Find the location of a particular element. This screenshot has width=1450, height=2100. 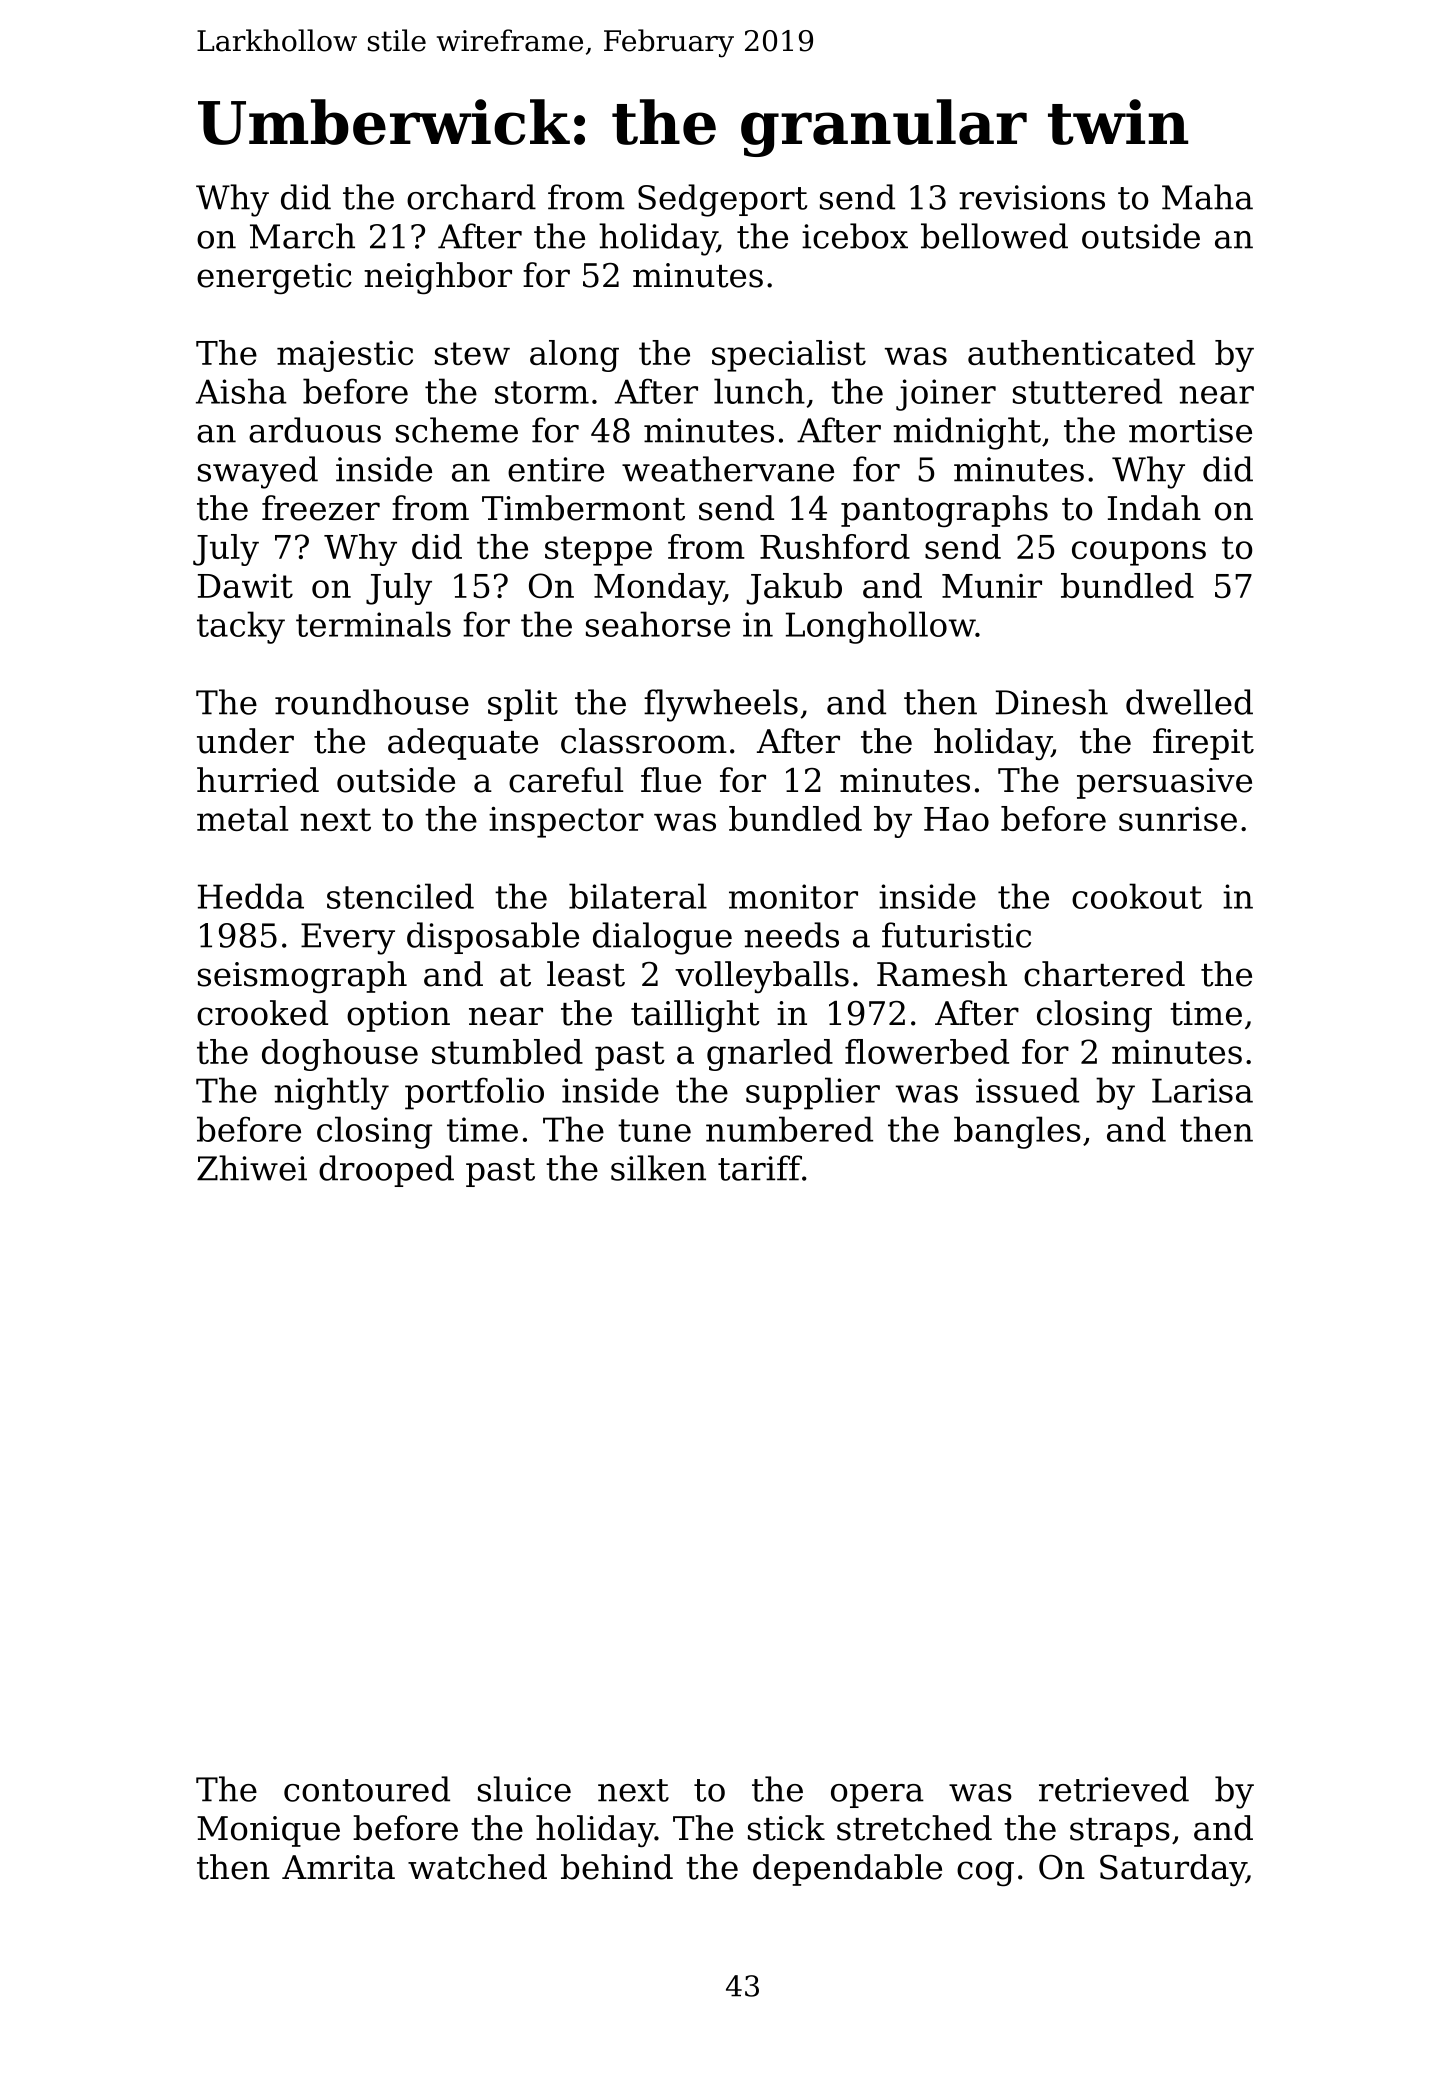

retrieved is located at coordinates (1114, 1789).
